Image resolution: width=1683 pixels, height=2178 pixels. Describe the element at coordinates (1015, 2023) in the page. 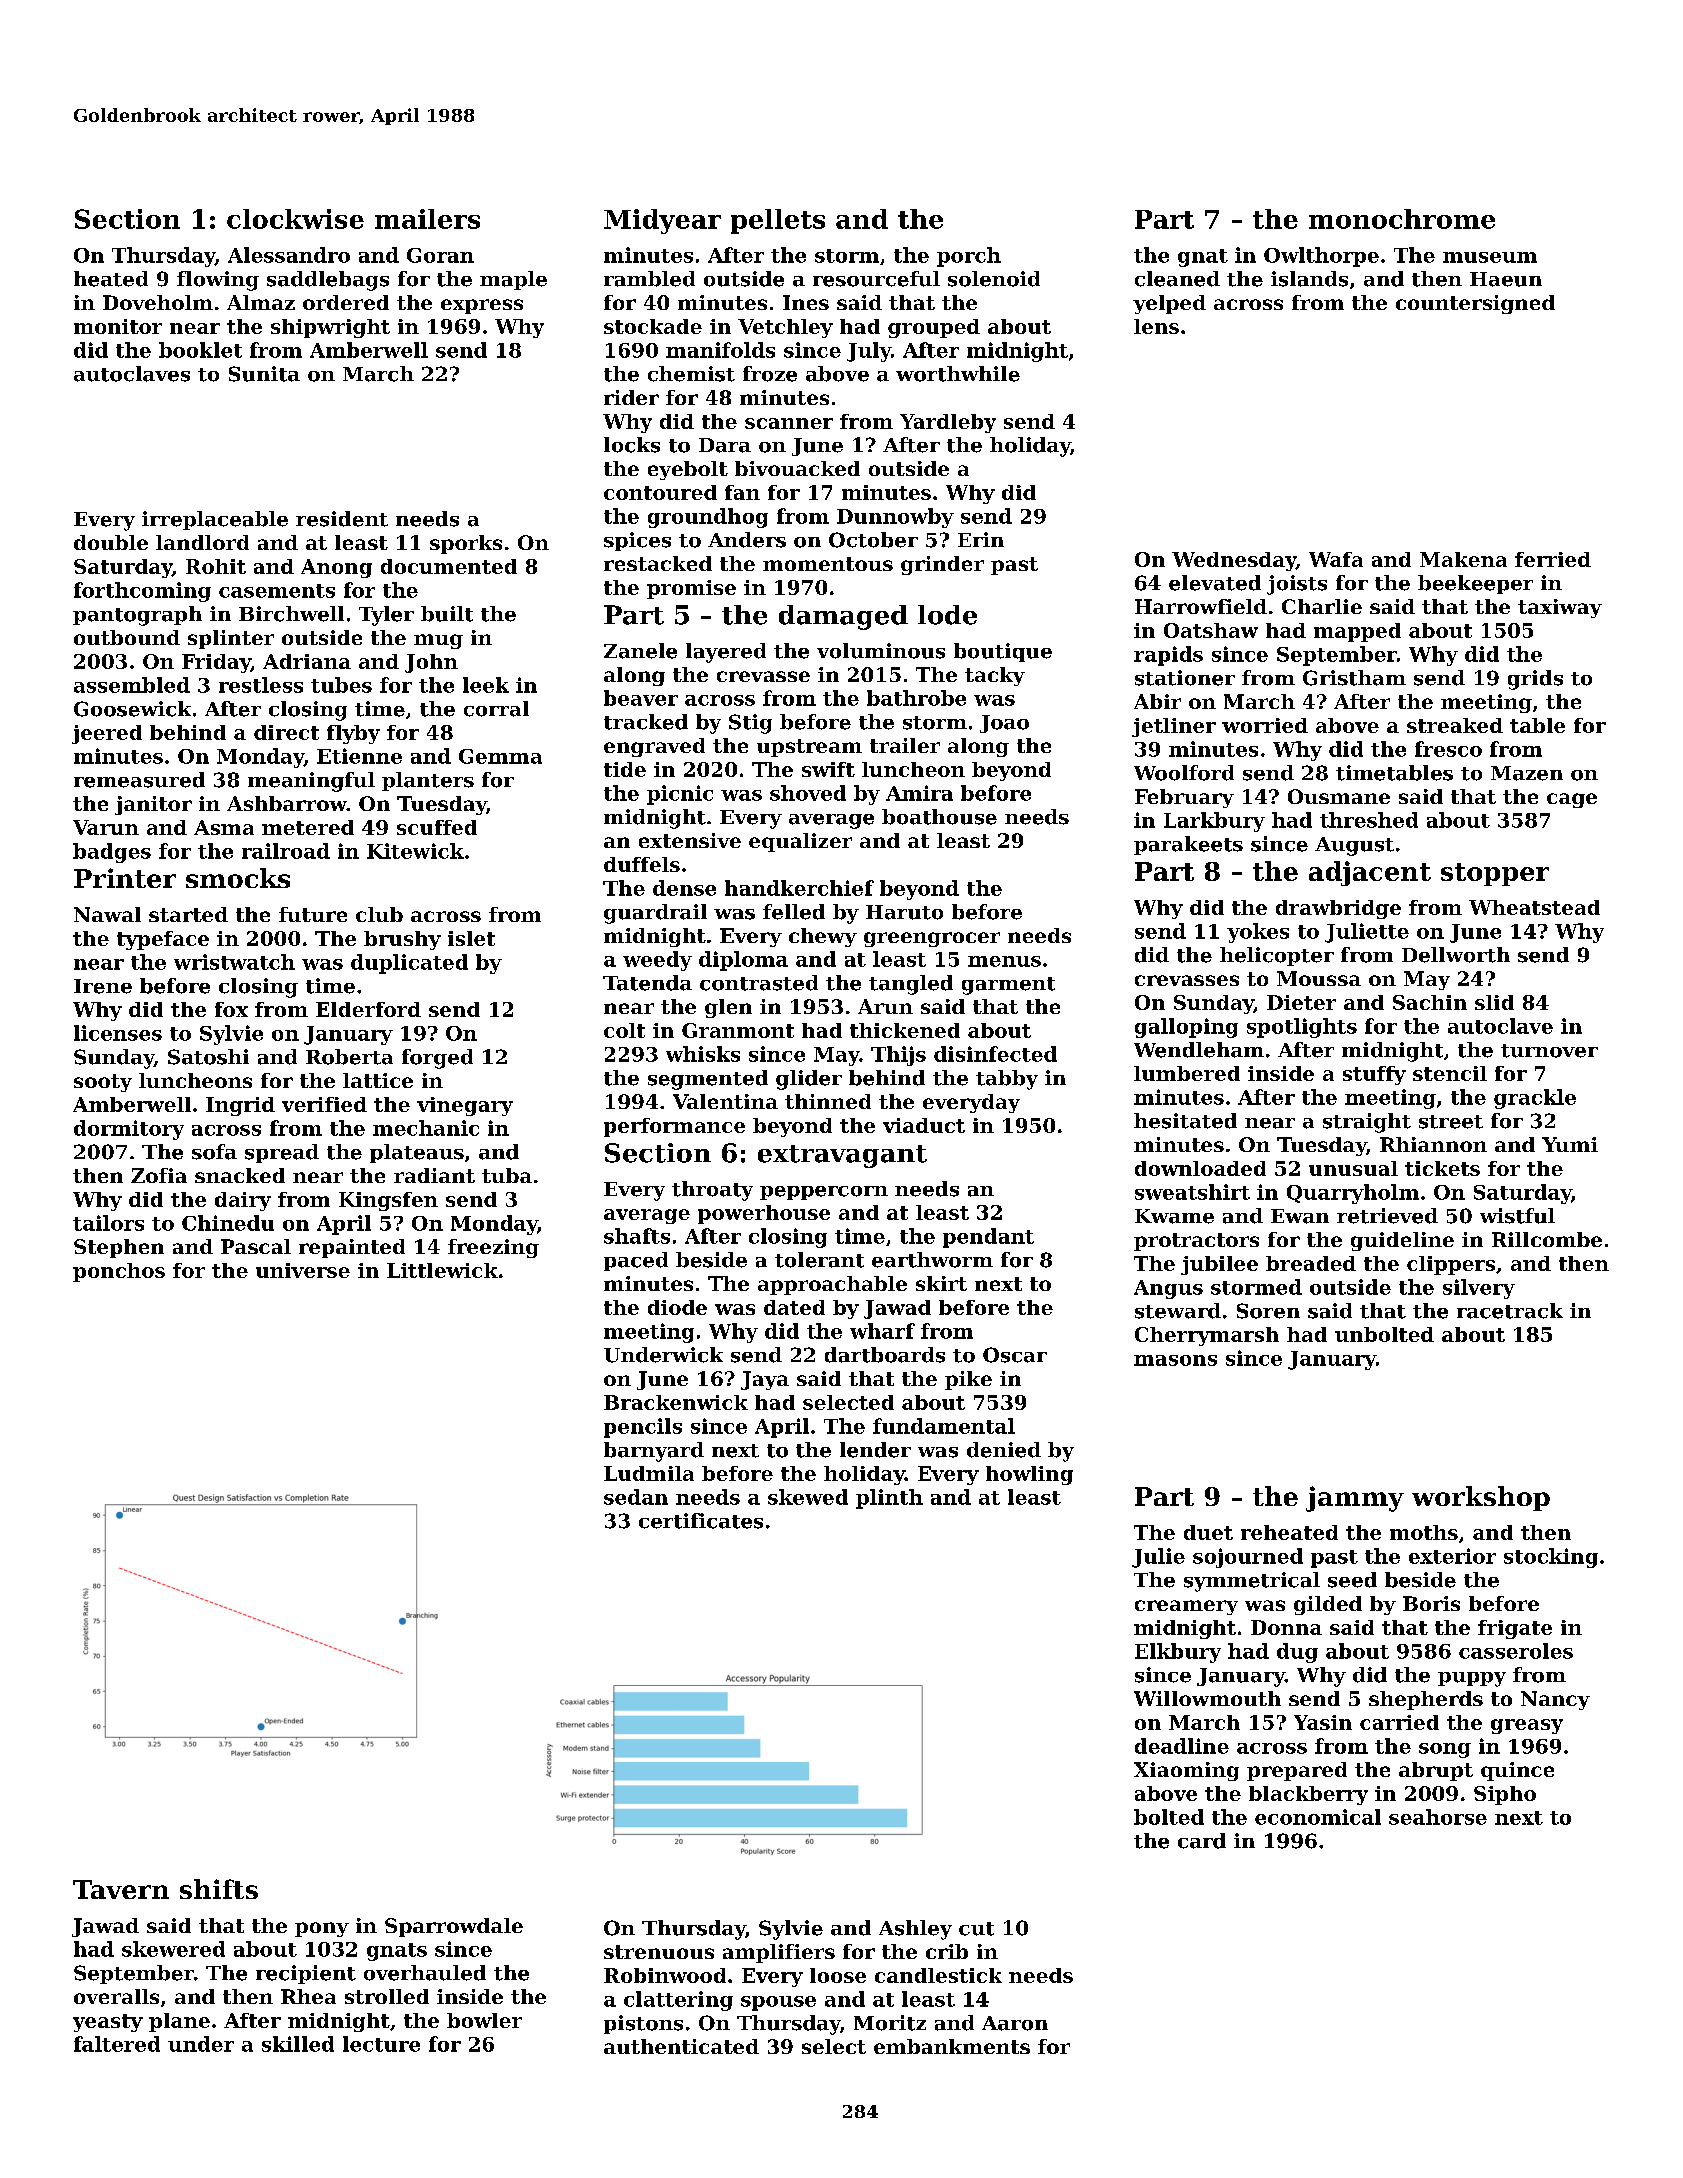

I see `Aaron` at that location.
